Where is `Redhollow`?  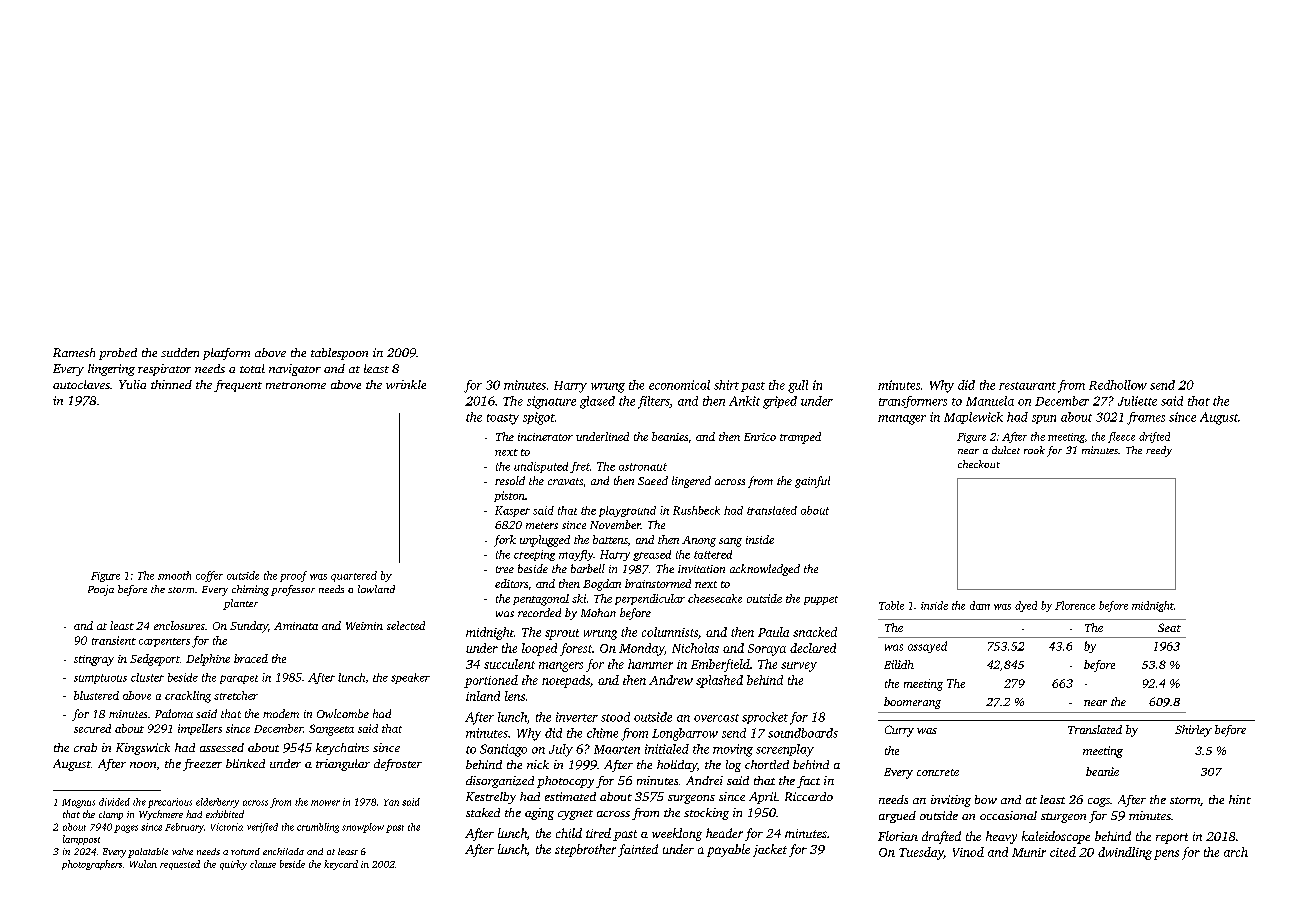 Redhollow is located at coordinates (1118, 385).
